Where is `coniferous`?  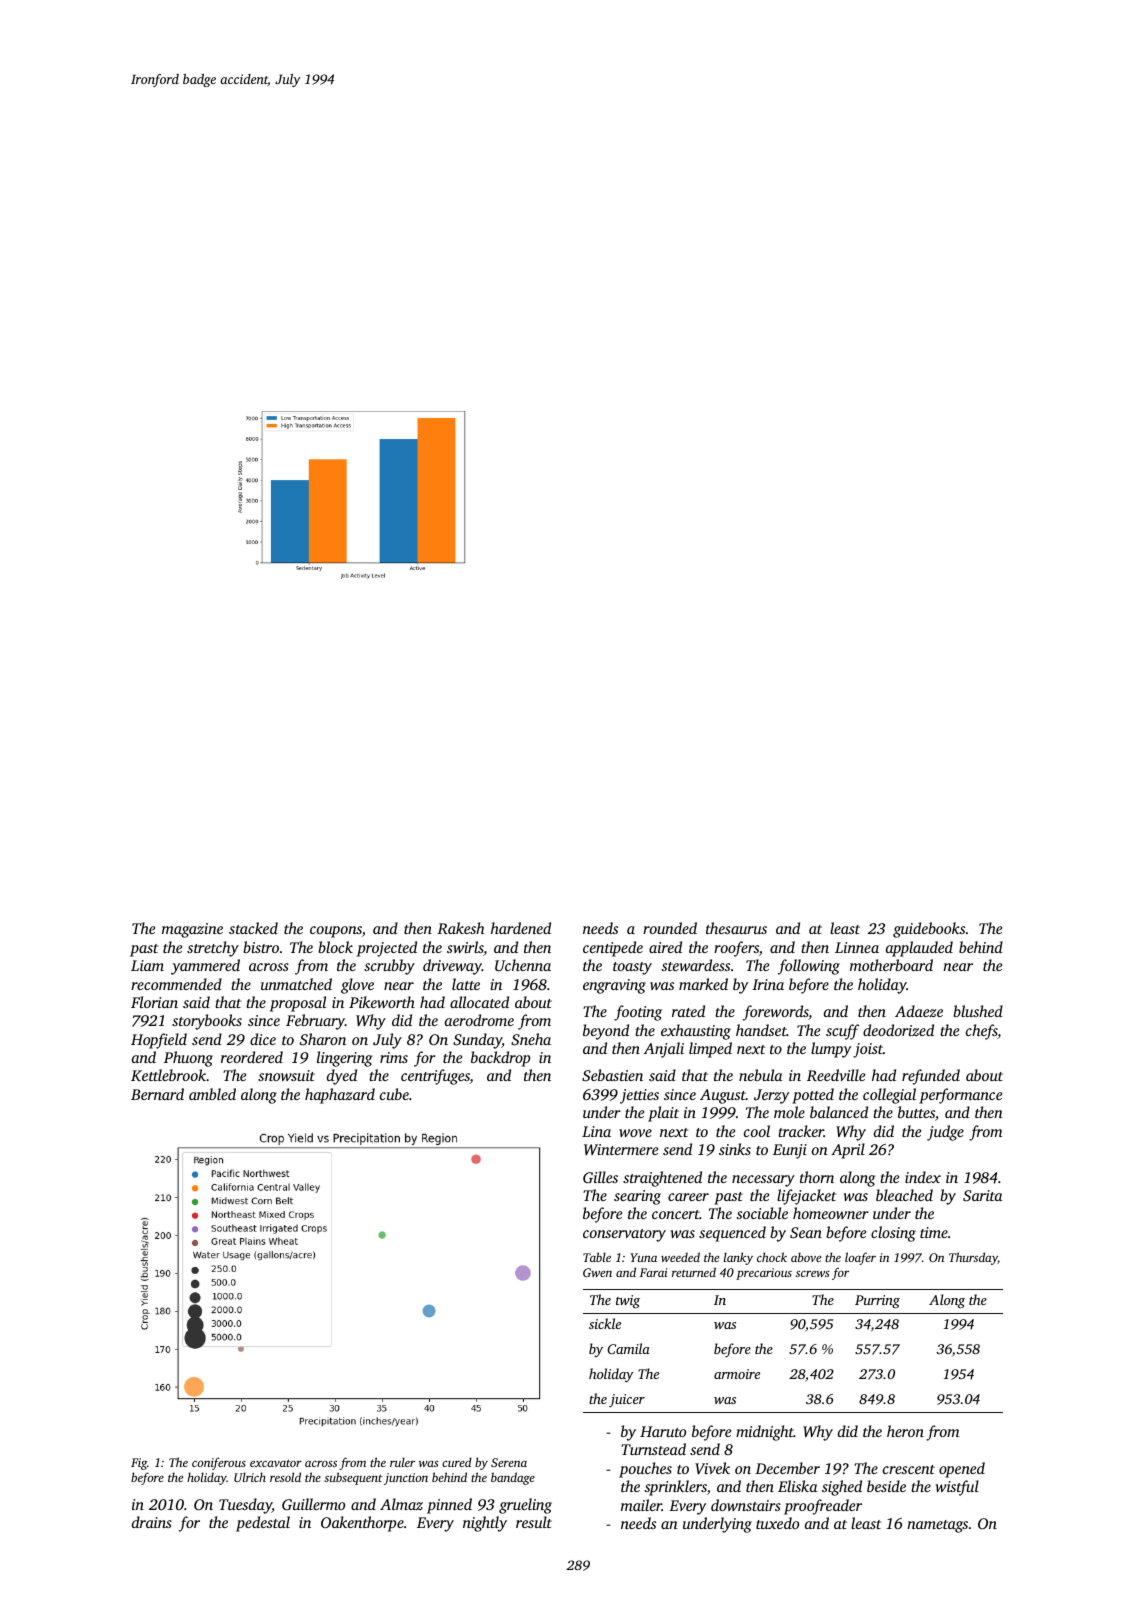
coniferous is located at coordinates (219, 1463).
